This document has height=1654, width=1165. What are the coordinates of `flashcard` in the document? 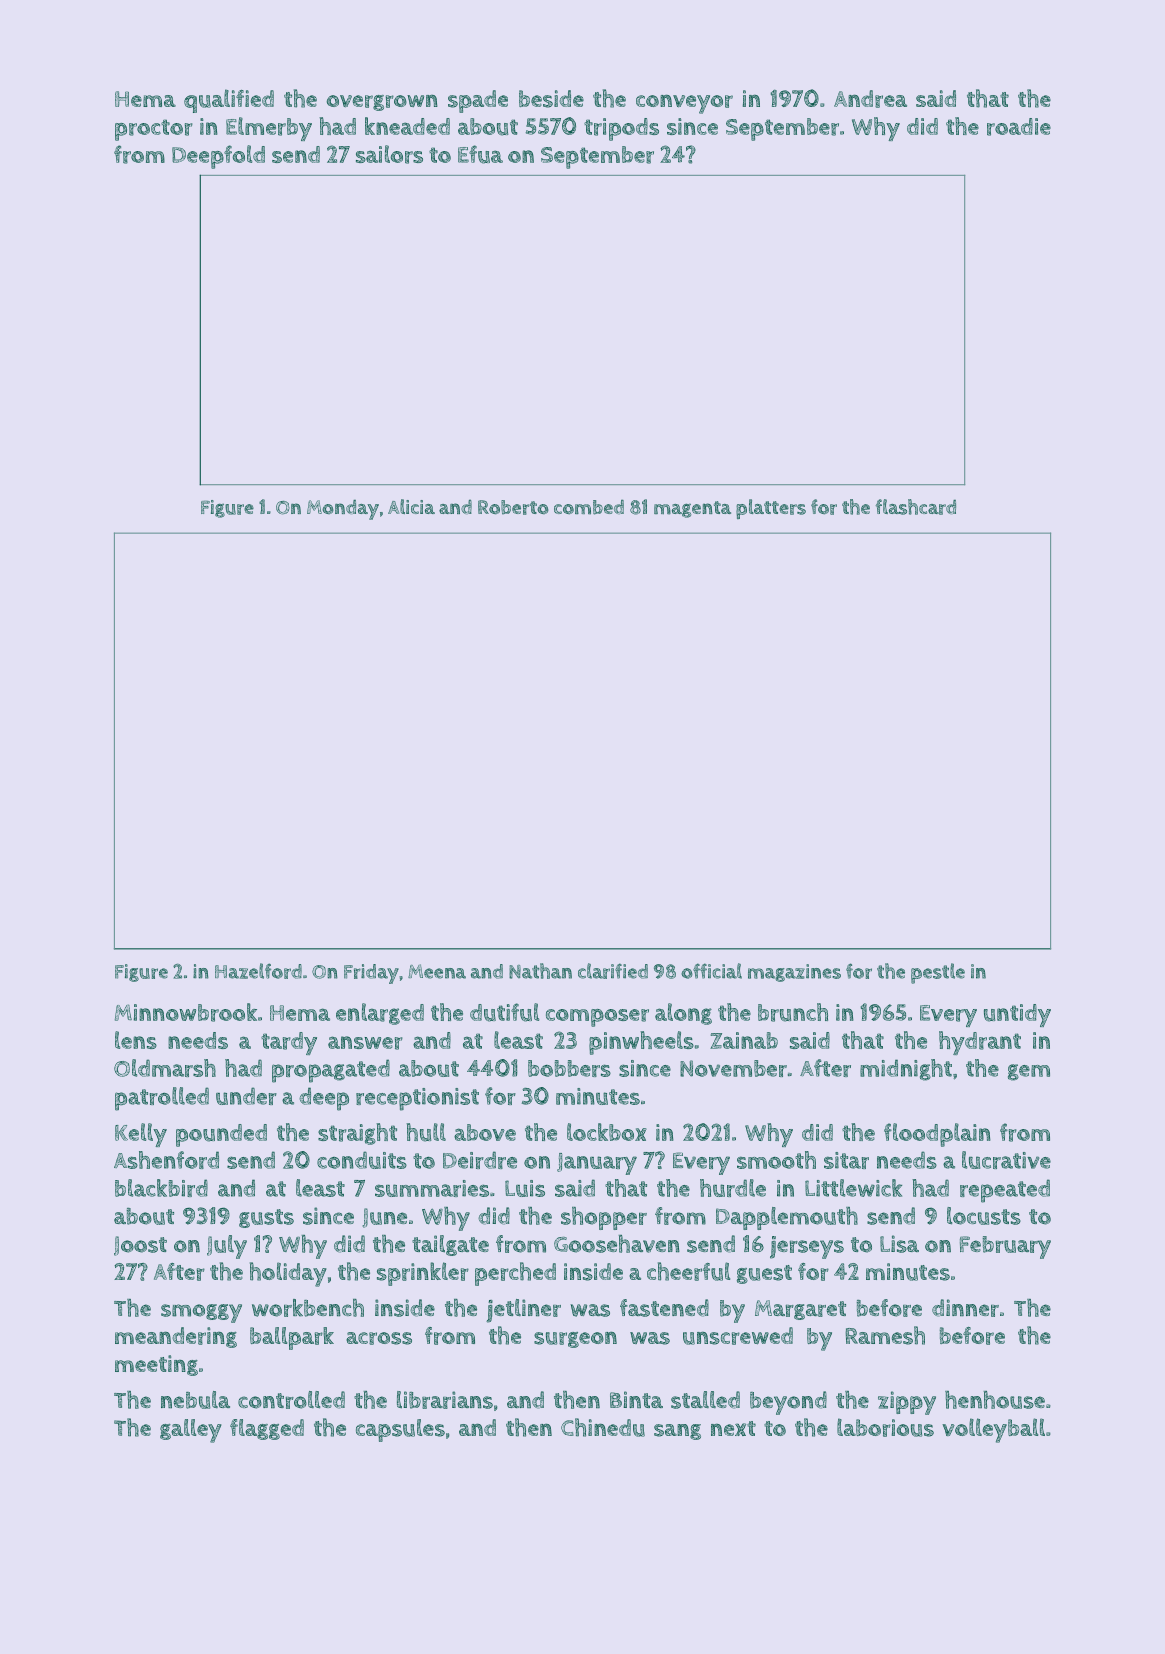 It's located at (915, 507).
